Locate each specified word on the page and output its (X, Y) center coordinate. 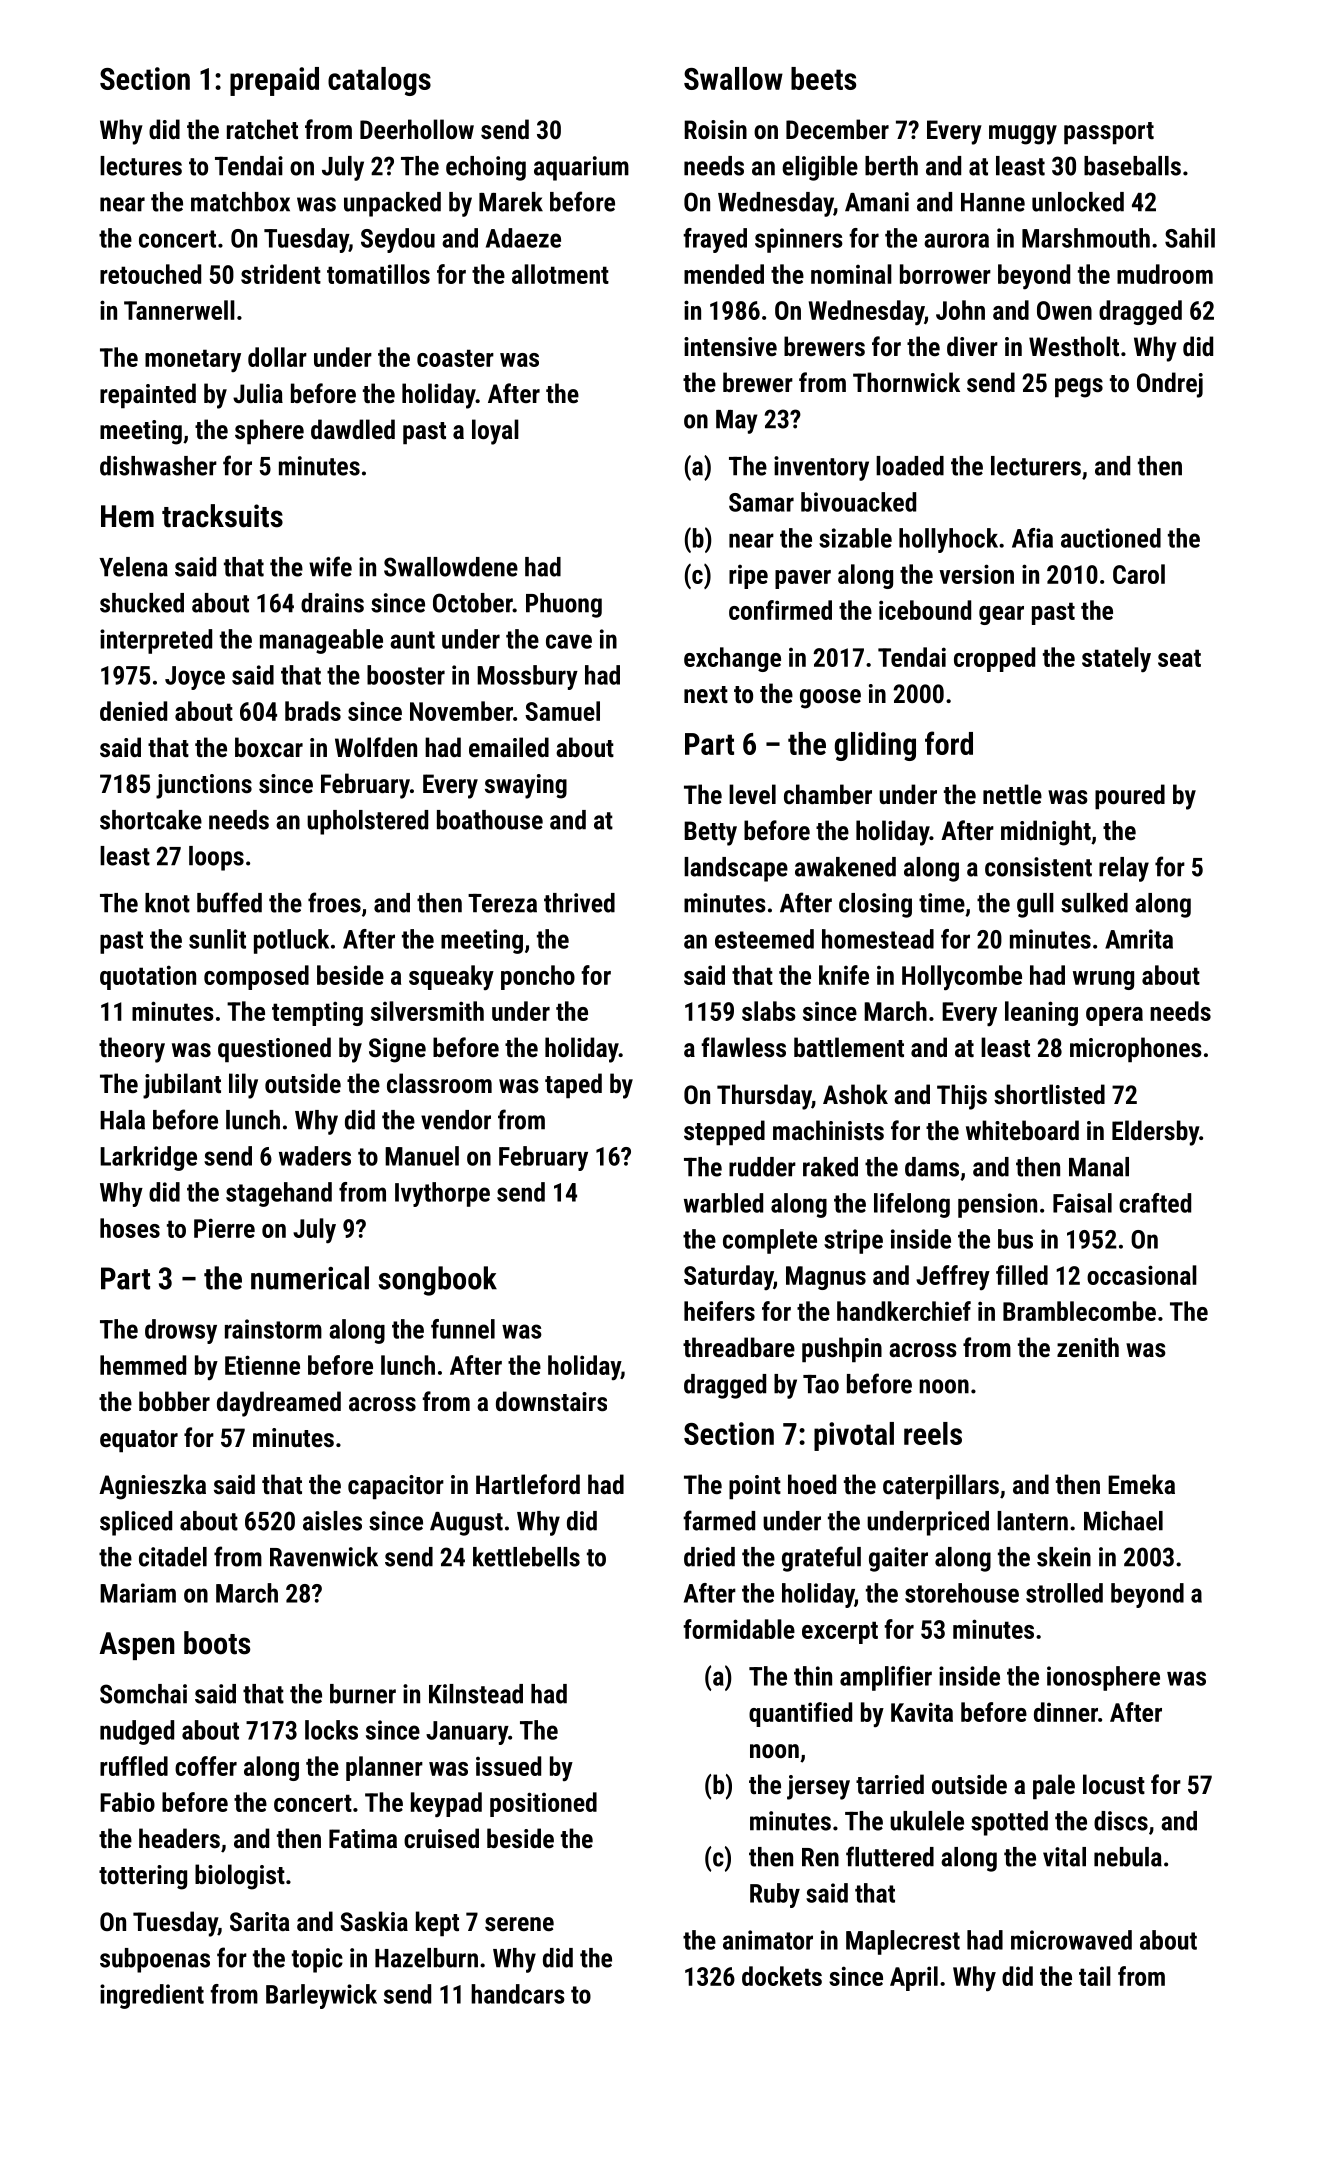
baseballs (1132, 166)
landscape (736, 869)
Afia (1032, 538)
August (466, 1524)
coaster (455, 358)
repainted (148, 396)
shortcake (151, 820)
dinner (1066, 1712)
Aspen (137, 1646)
